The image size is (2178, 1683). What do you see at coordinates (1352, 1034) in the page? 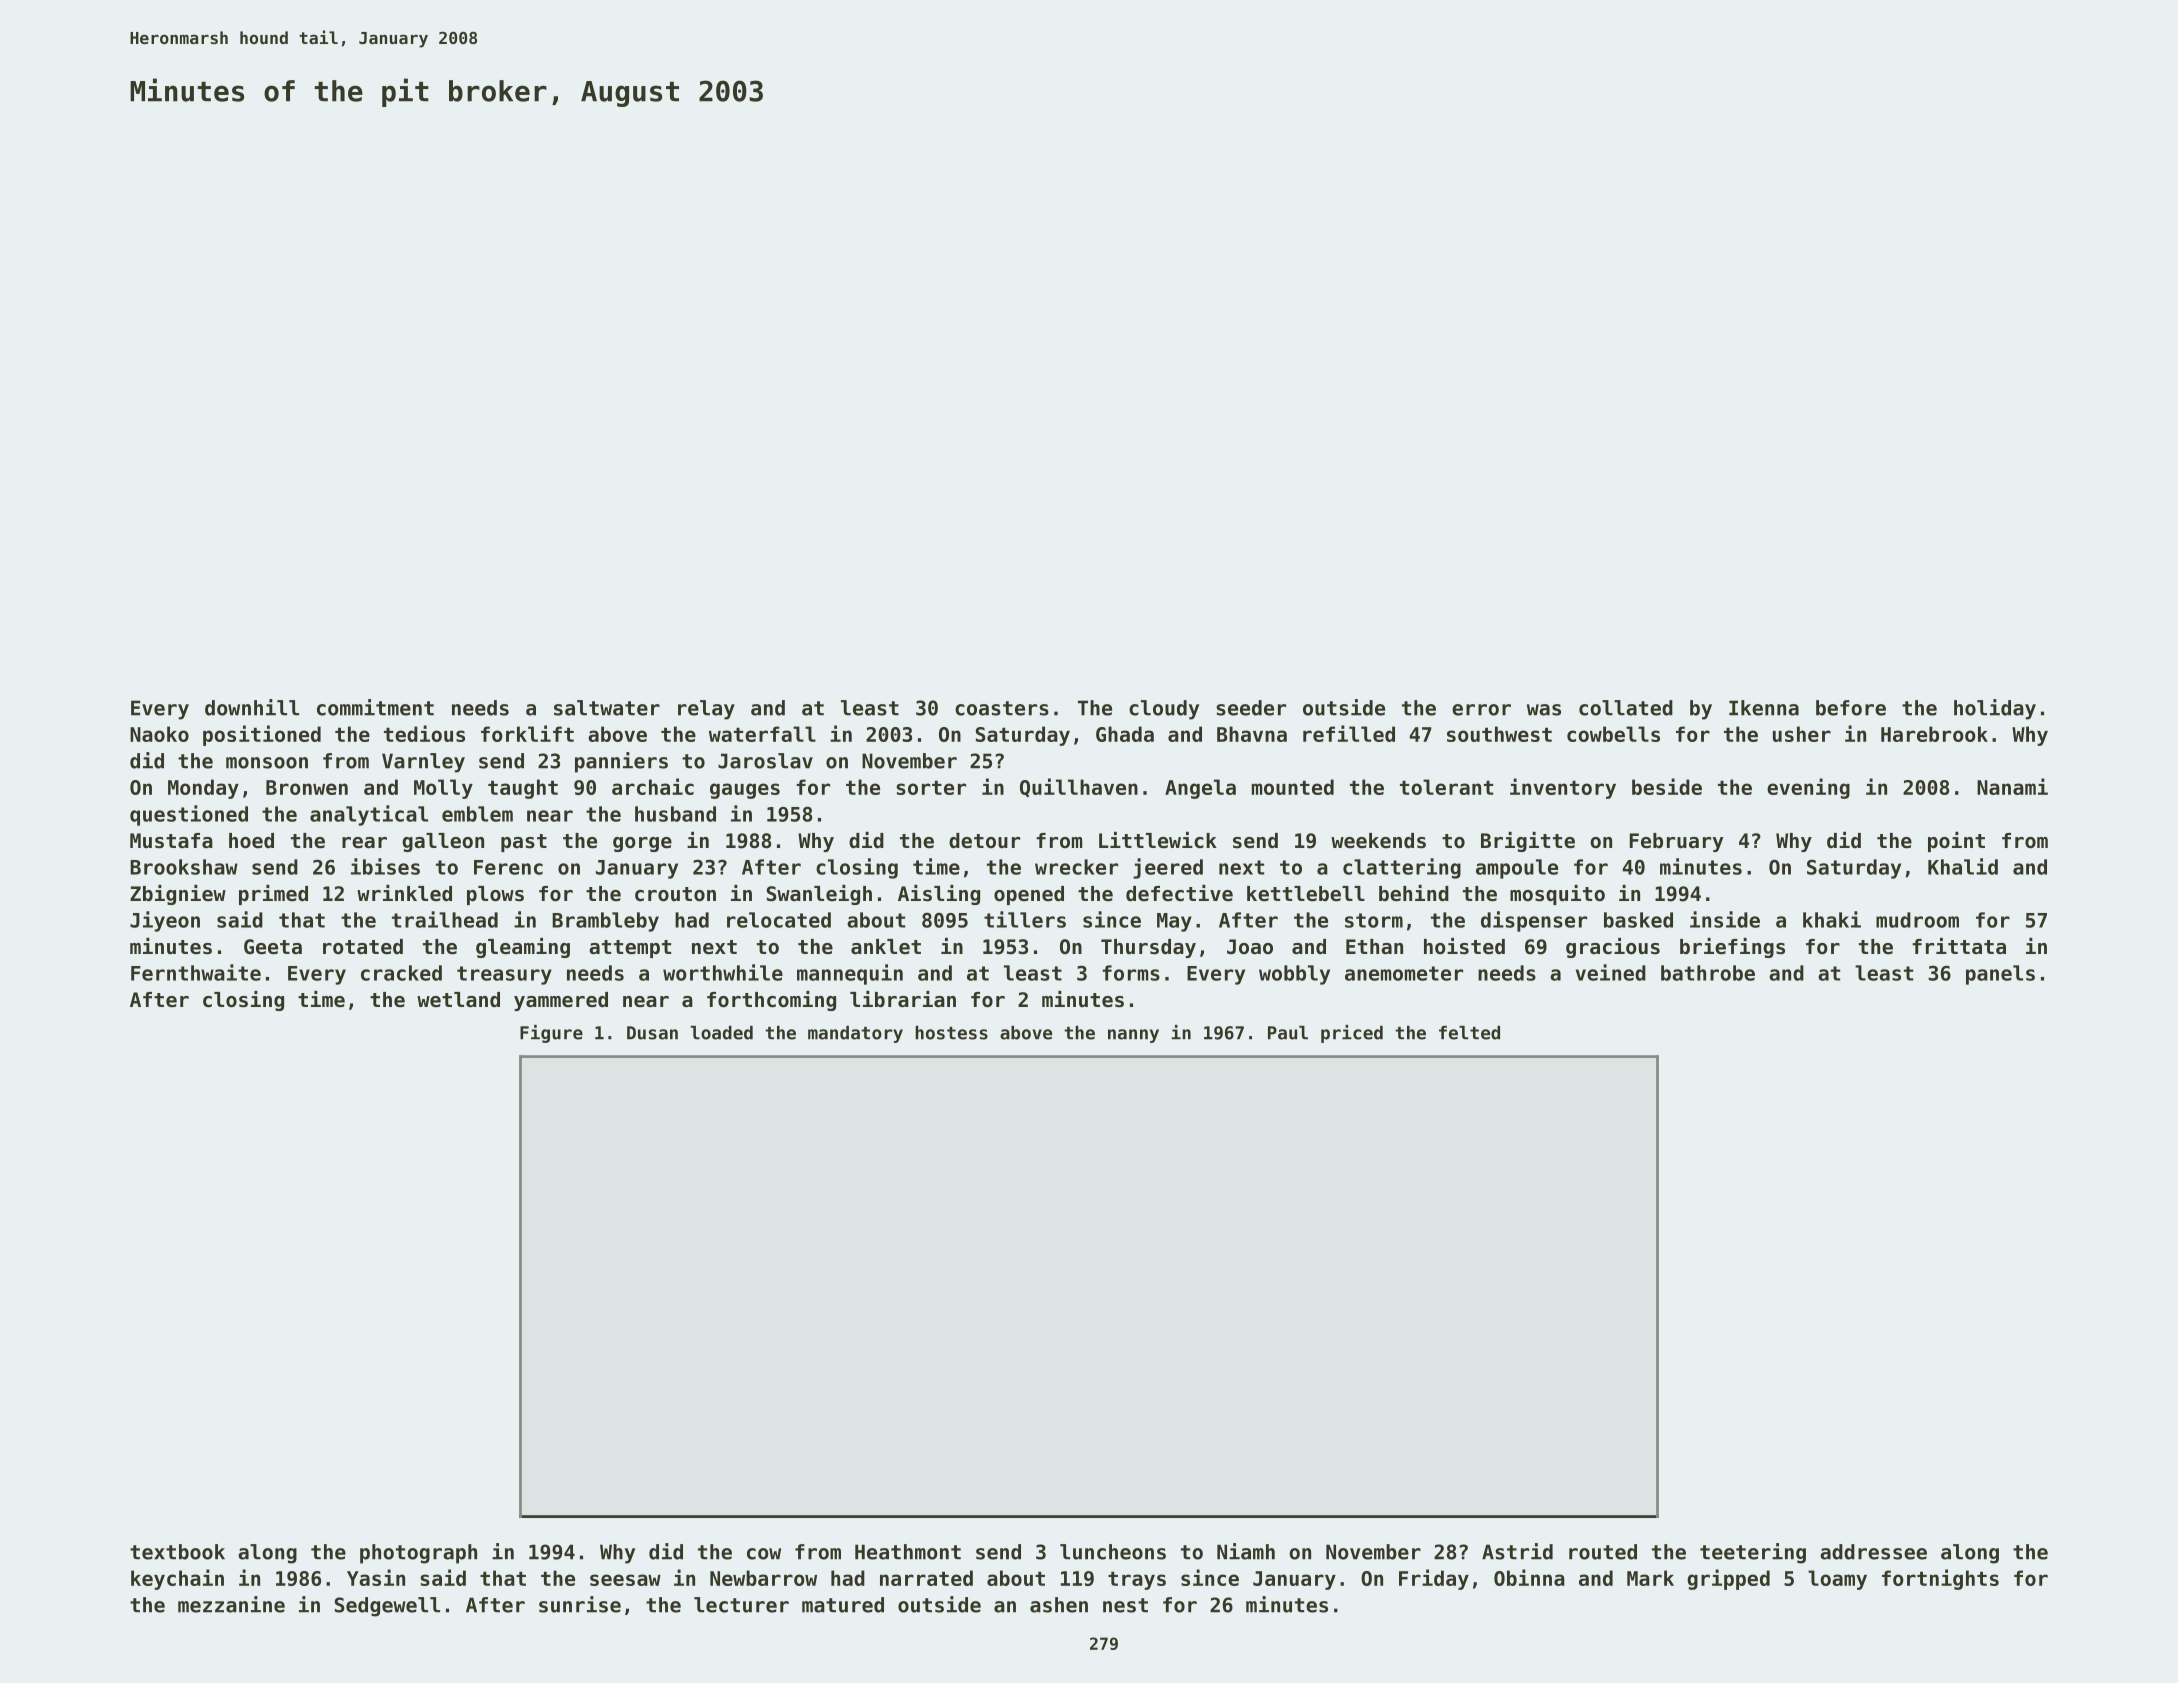
I see `priced` at bounding box center [1352, 1034].
